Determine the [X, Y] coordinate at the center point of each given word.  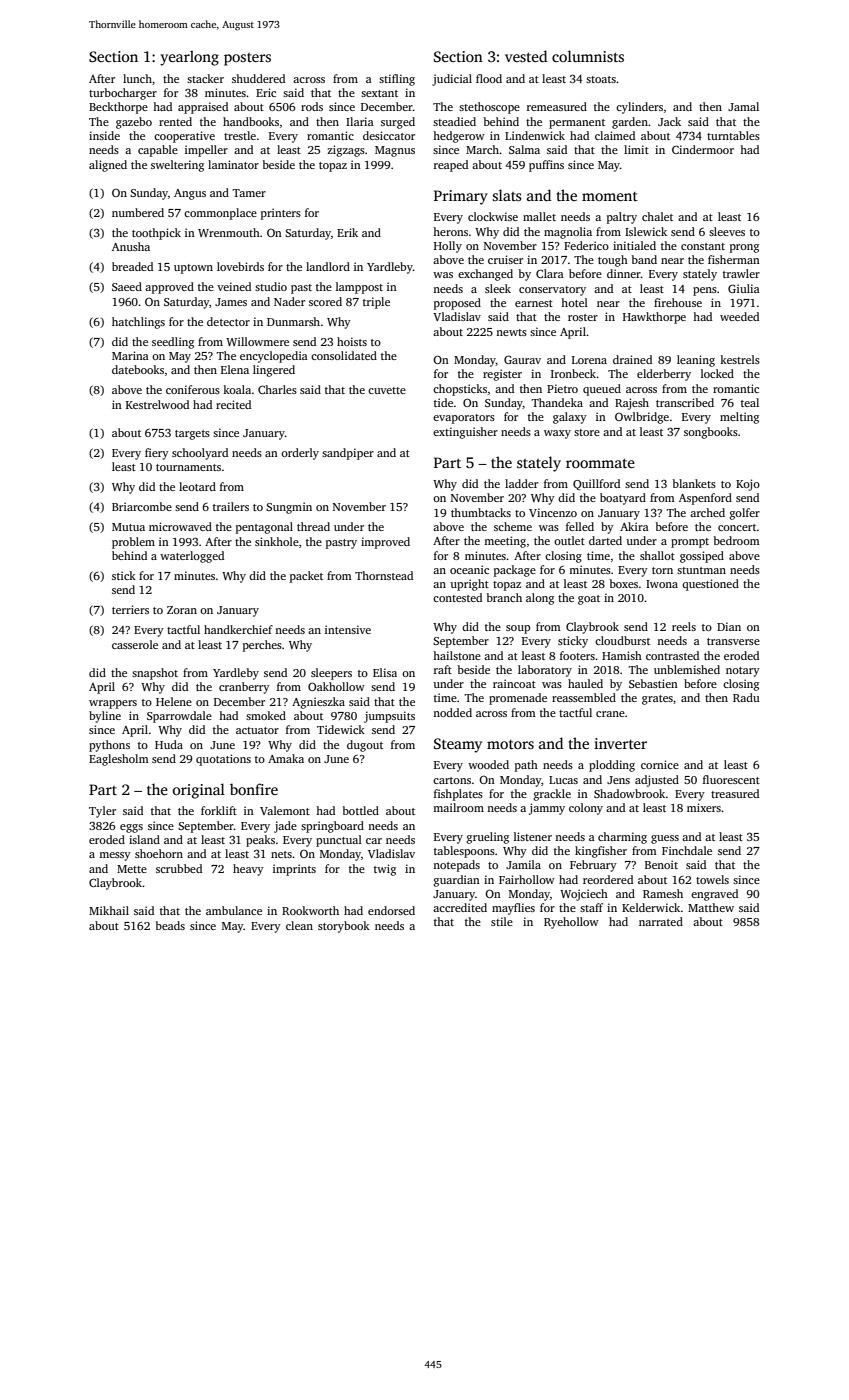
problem [133, 543]
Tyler [102, 812]
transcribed [685, 402]
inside [104, 135]
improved [385, 543]
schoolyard [200, 454]
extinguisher [465, 433]
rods [312, 106]
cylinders [639, 108]
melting [739, 418]
